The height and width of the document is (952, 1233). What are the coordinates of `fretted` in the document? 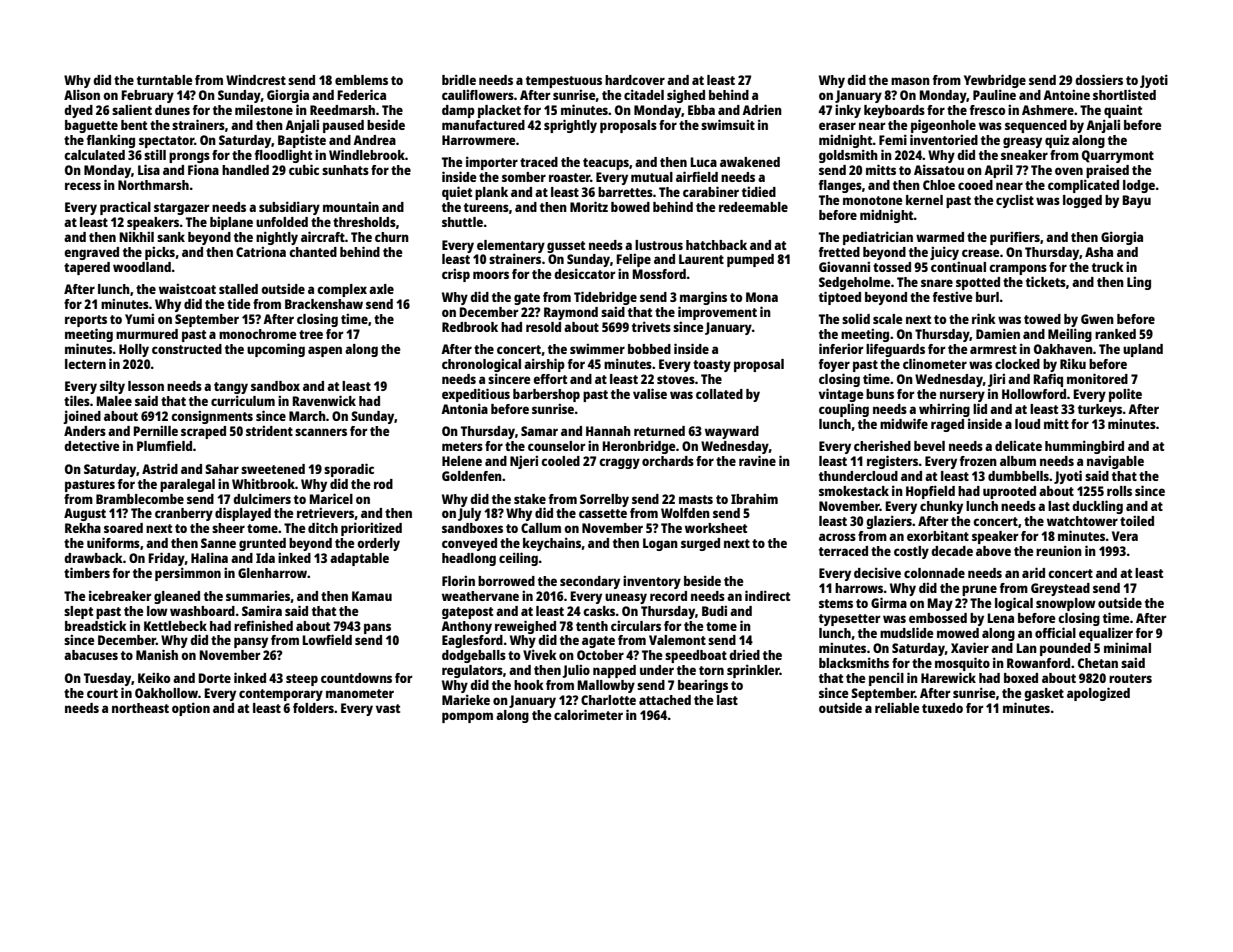 It's located at (839, 252).
